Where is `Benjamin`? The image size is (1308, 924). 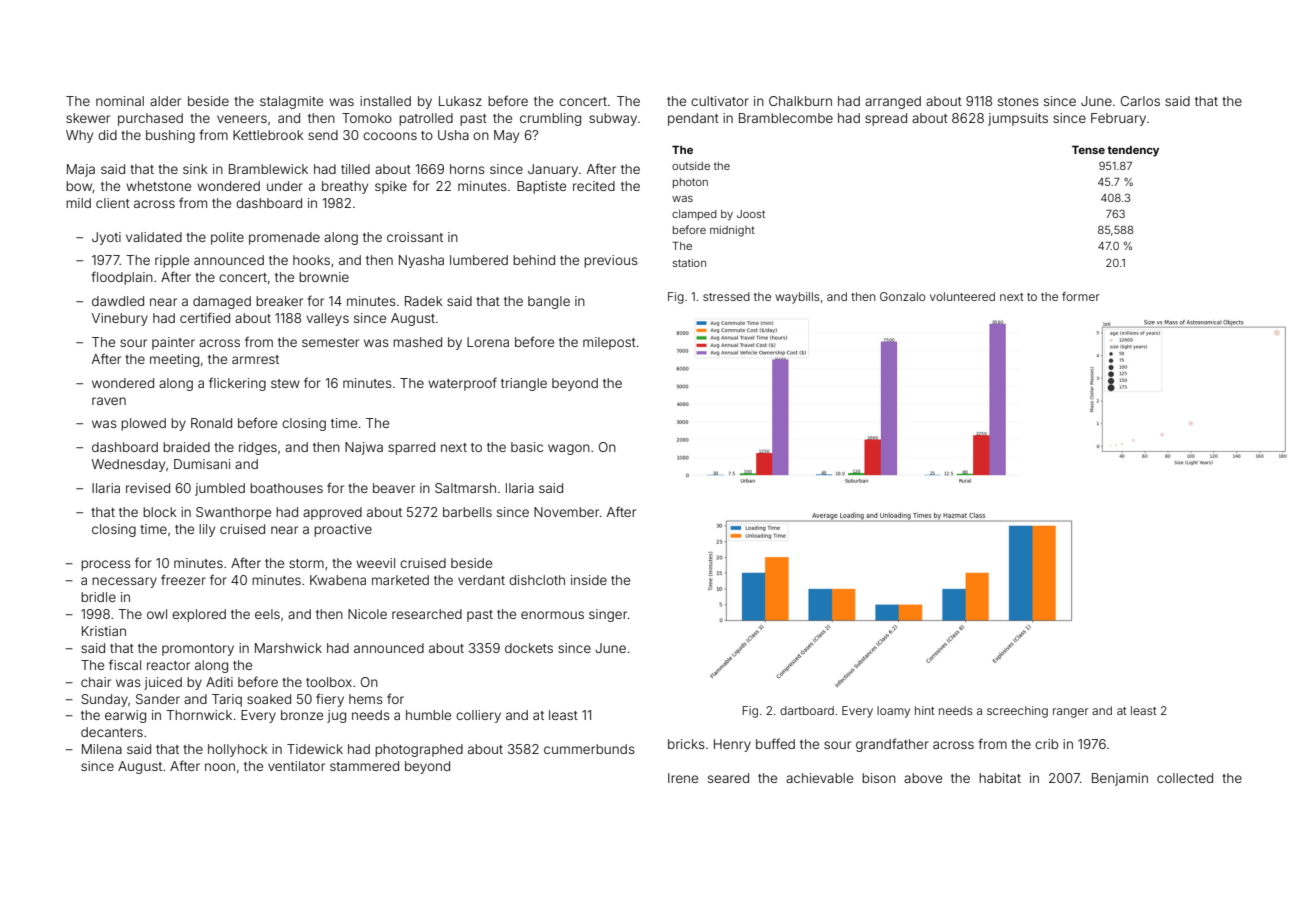
Benjamin is located at coordinates (1120, 779).
